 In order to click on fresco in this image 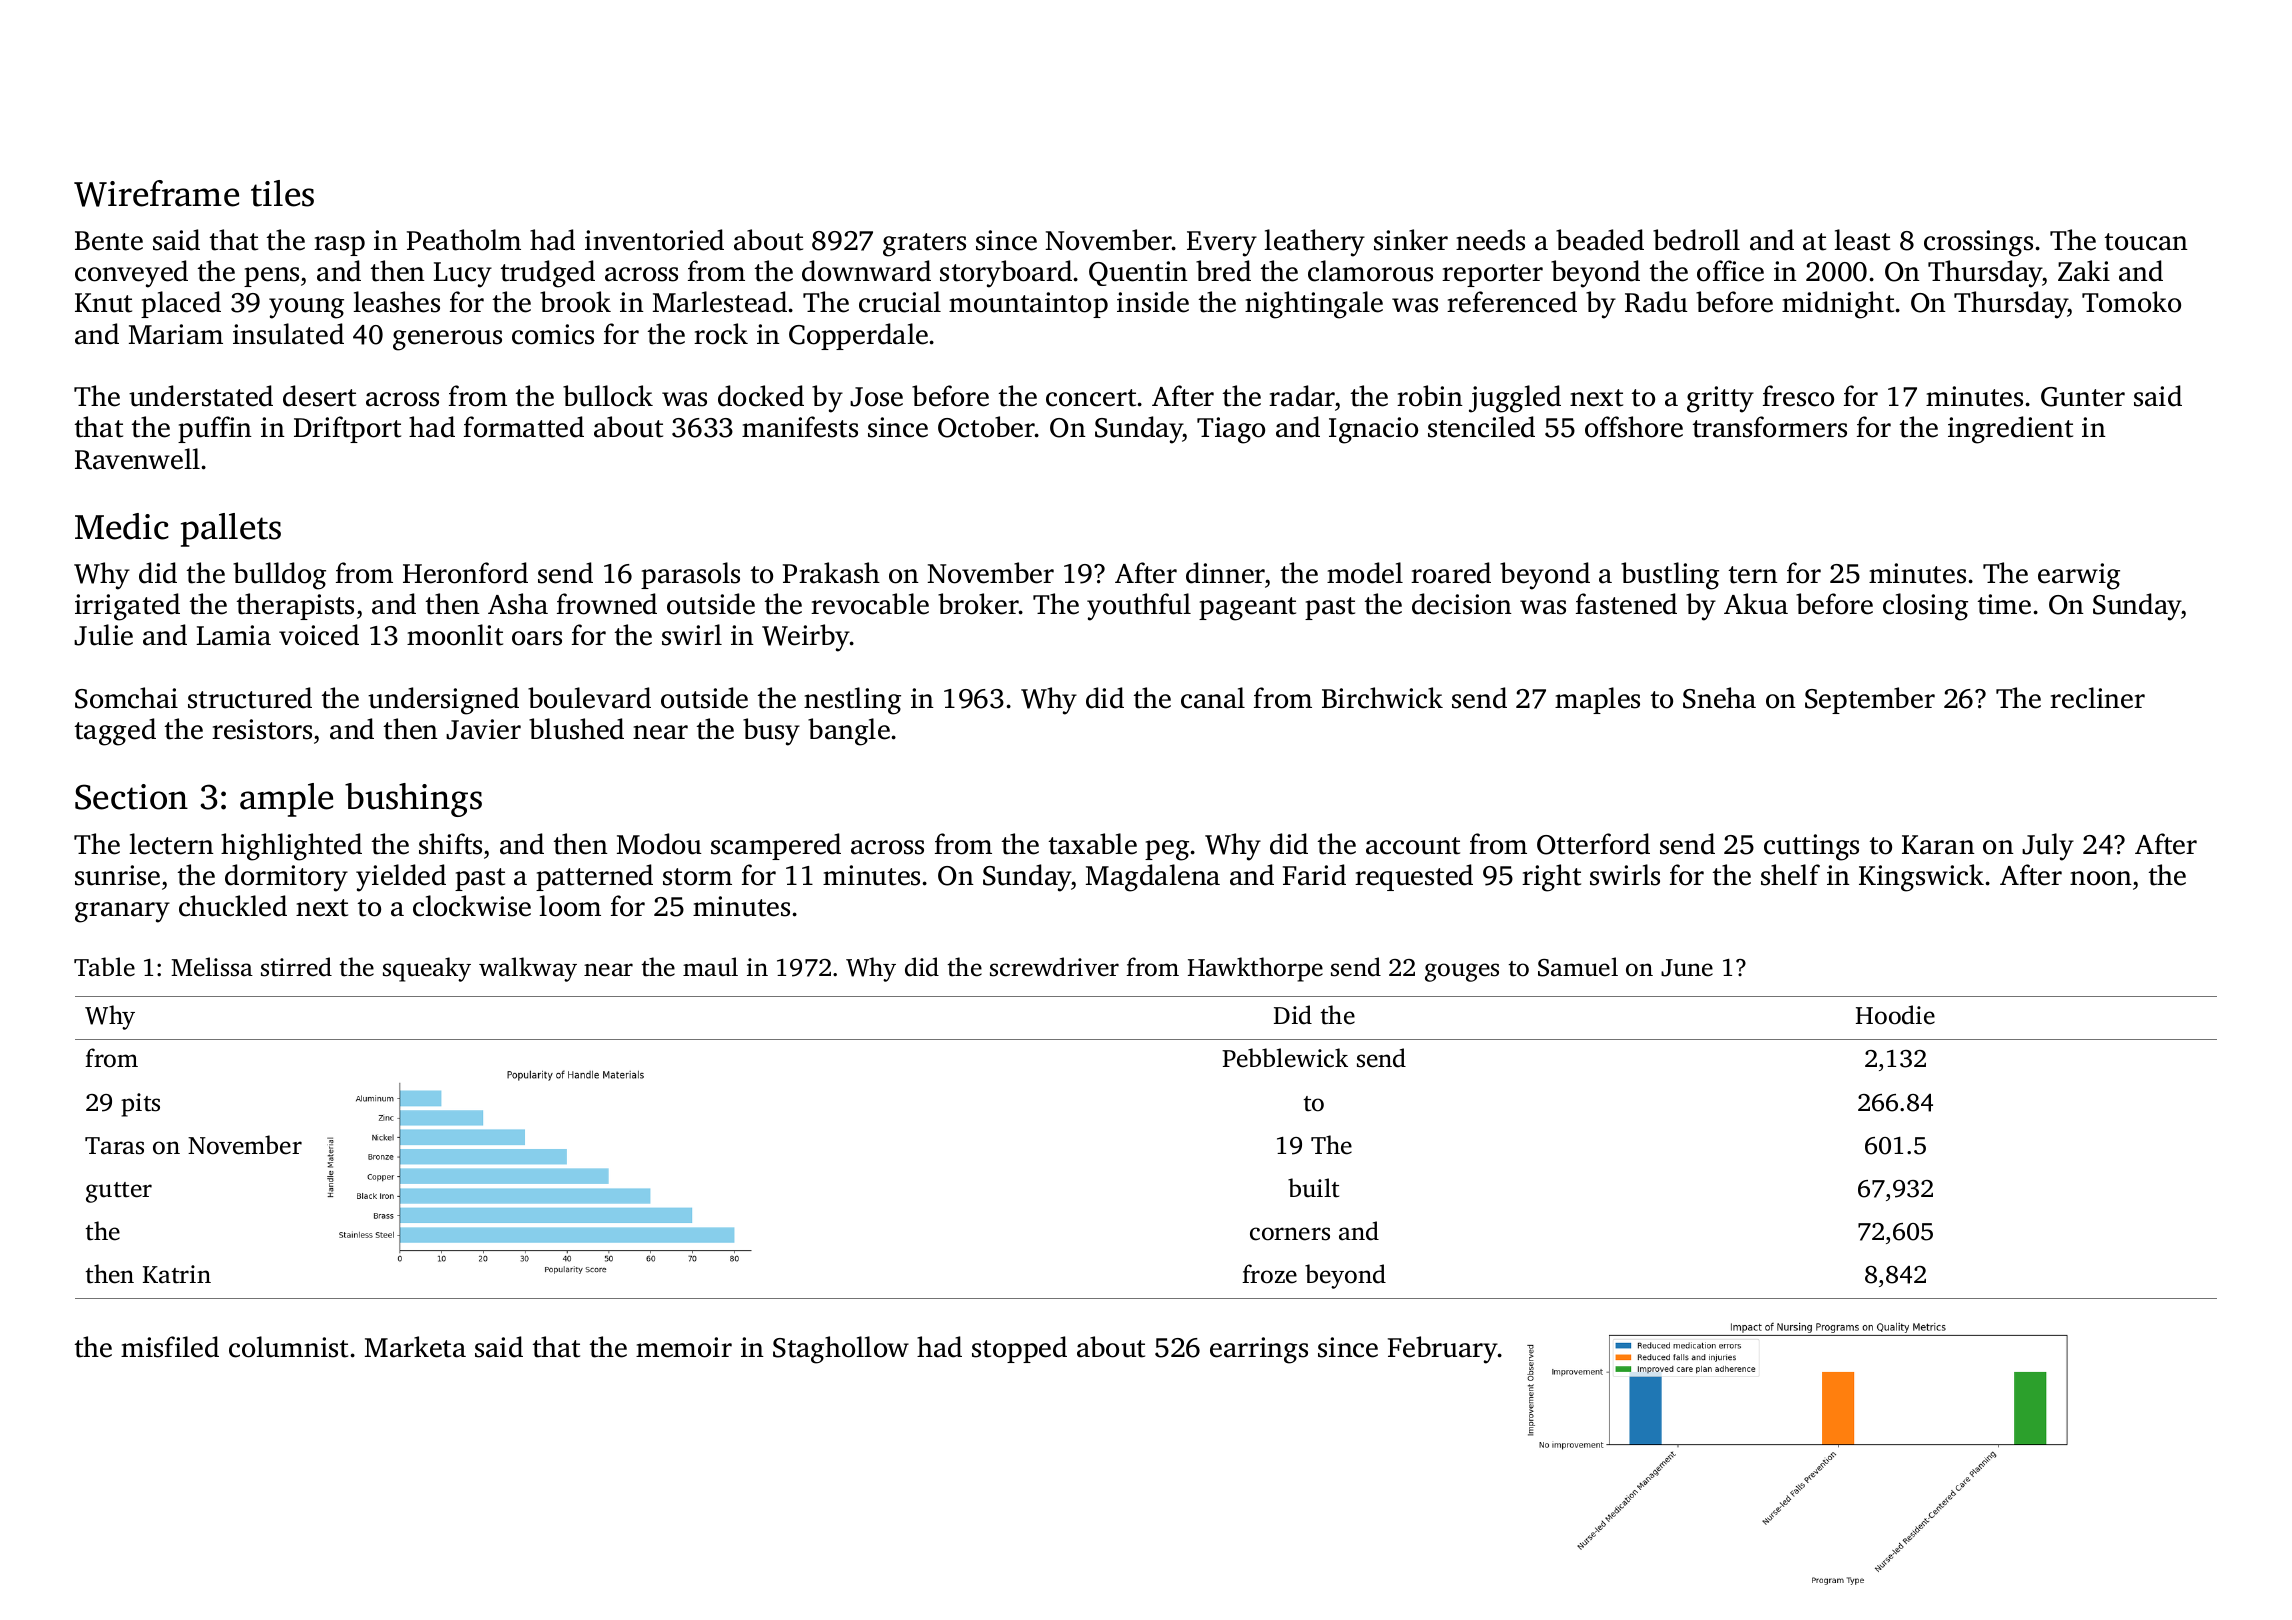, I will do `click(1798, 396)`.
